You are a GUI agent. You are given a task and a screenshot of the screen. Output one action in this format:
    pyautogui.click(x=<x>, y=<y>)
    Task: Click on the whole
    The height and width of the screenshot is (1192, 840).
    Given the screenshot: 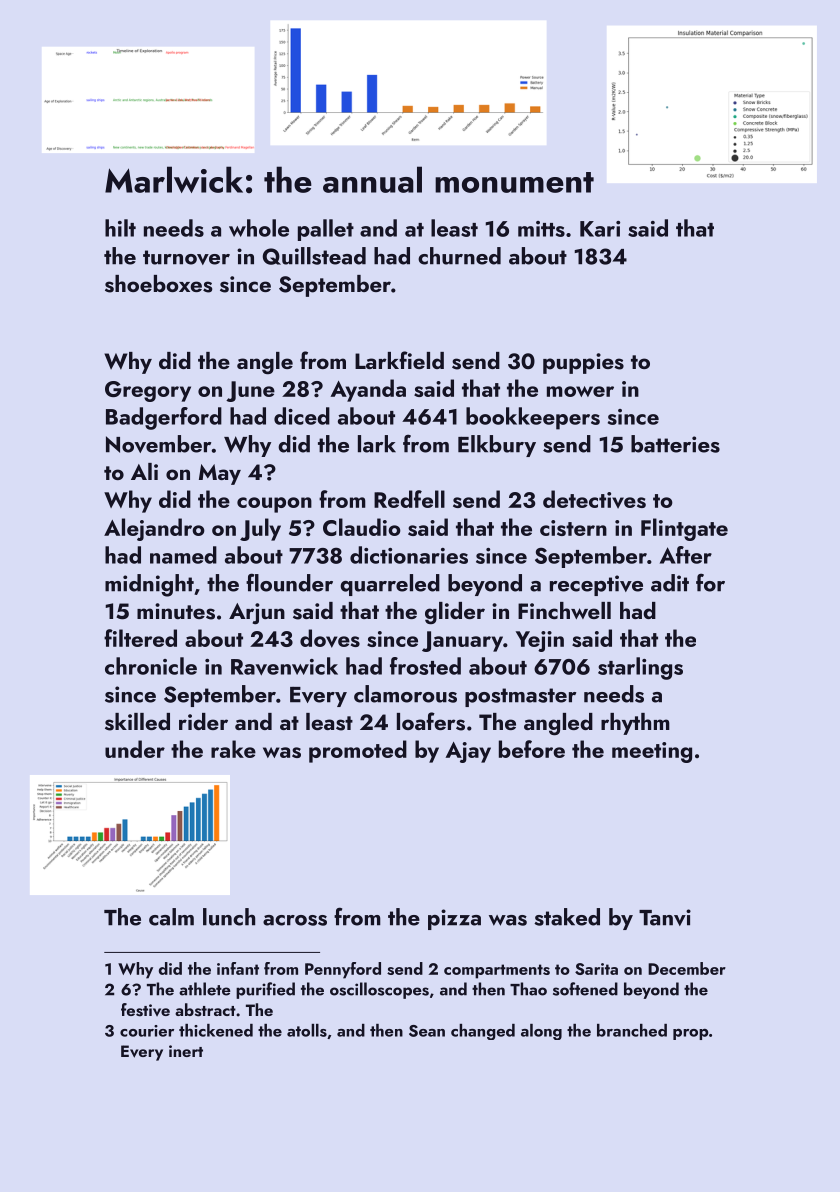 What is the action you would take?
    pyautogui.click(x=259, y=228)
